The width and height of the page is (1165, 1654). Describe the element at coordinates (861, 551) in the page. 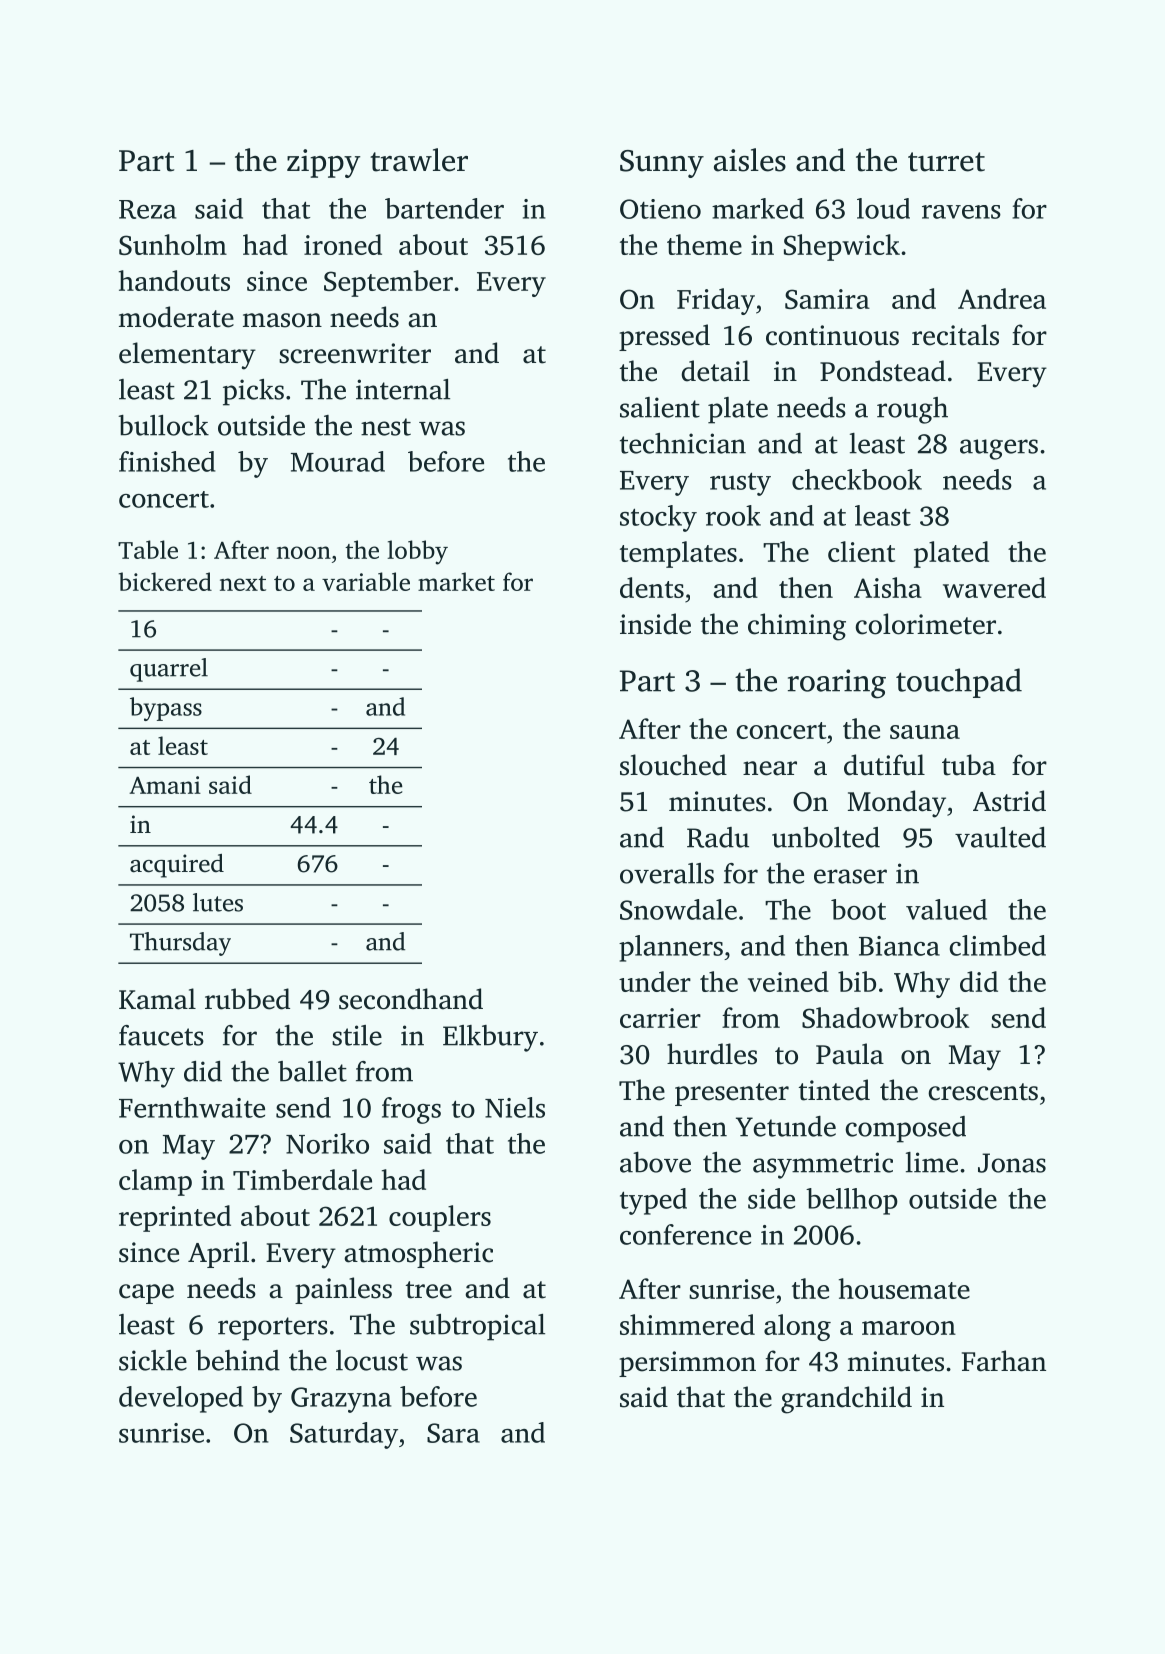

I see `client` at that location.
